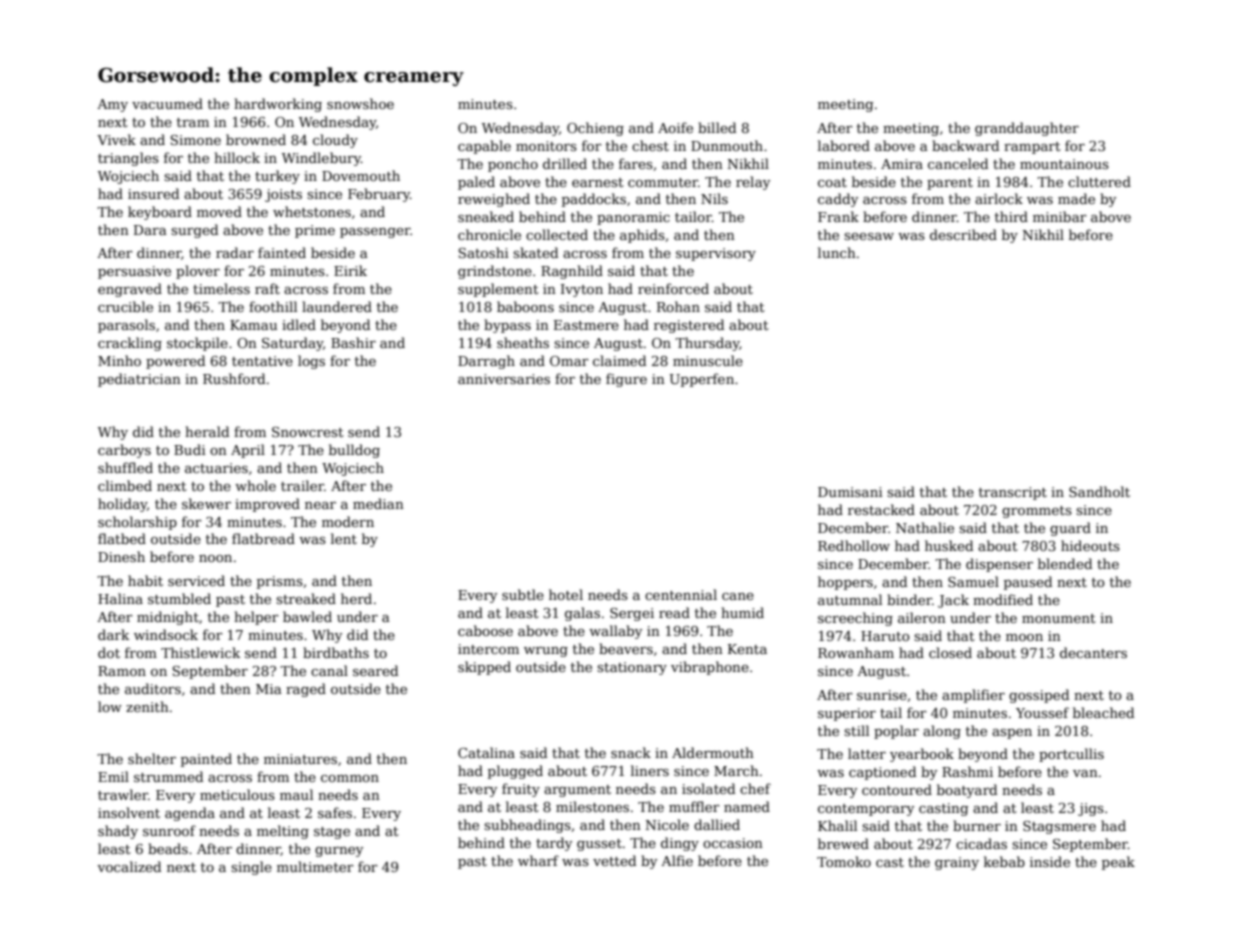 The image size is (1233, 952). Describe the element at coordinates (1013, 493) in the image. I see `transcript` at that location.
